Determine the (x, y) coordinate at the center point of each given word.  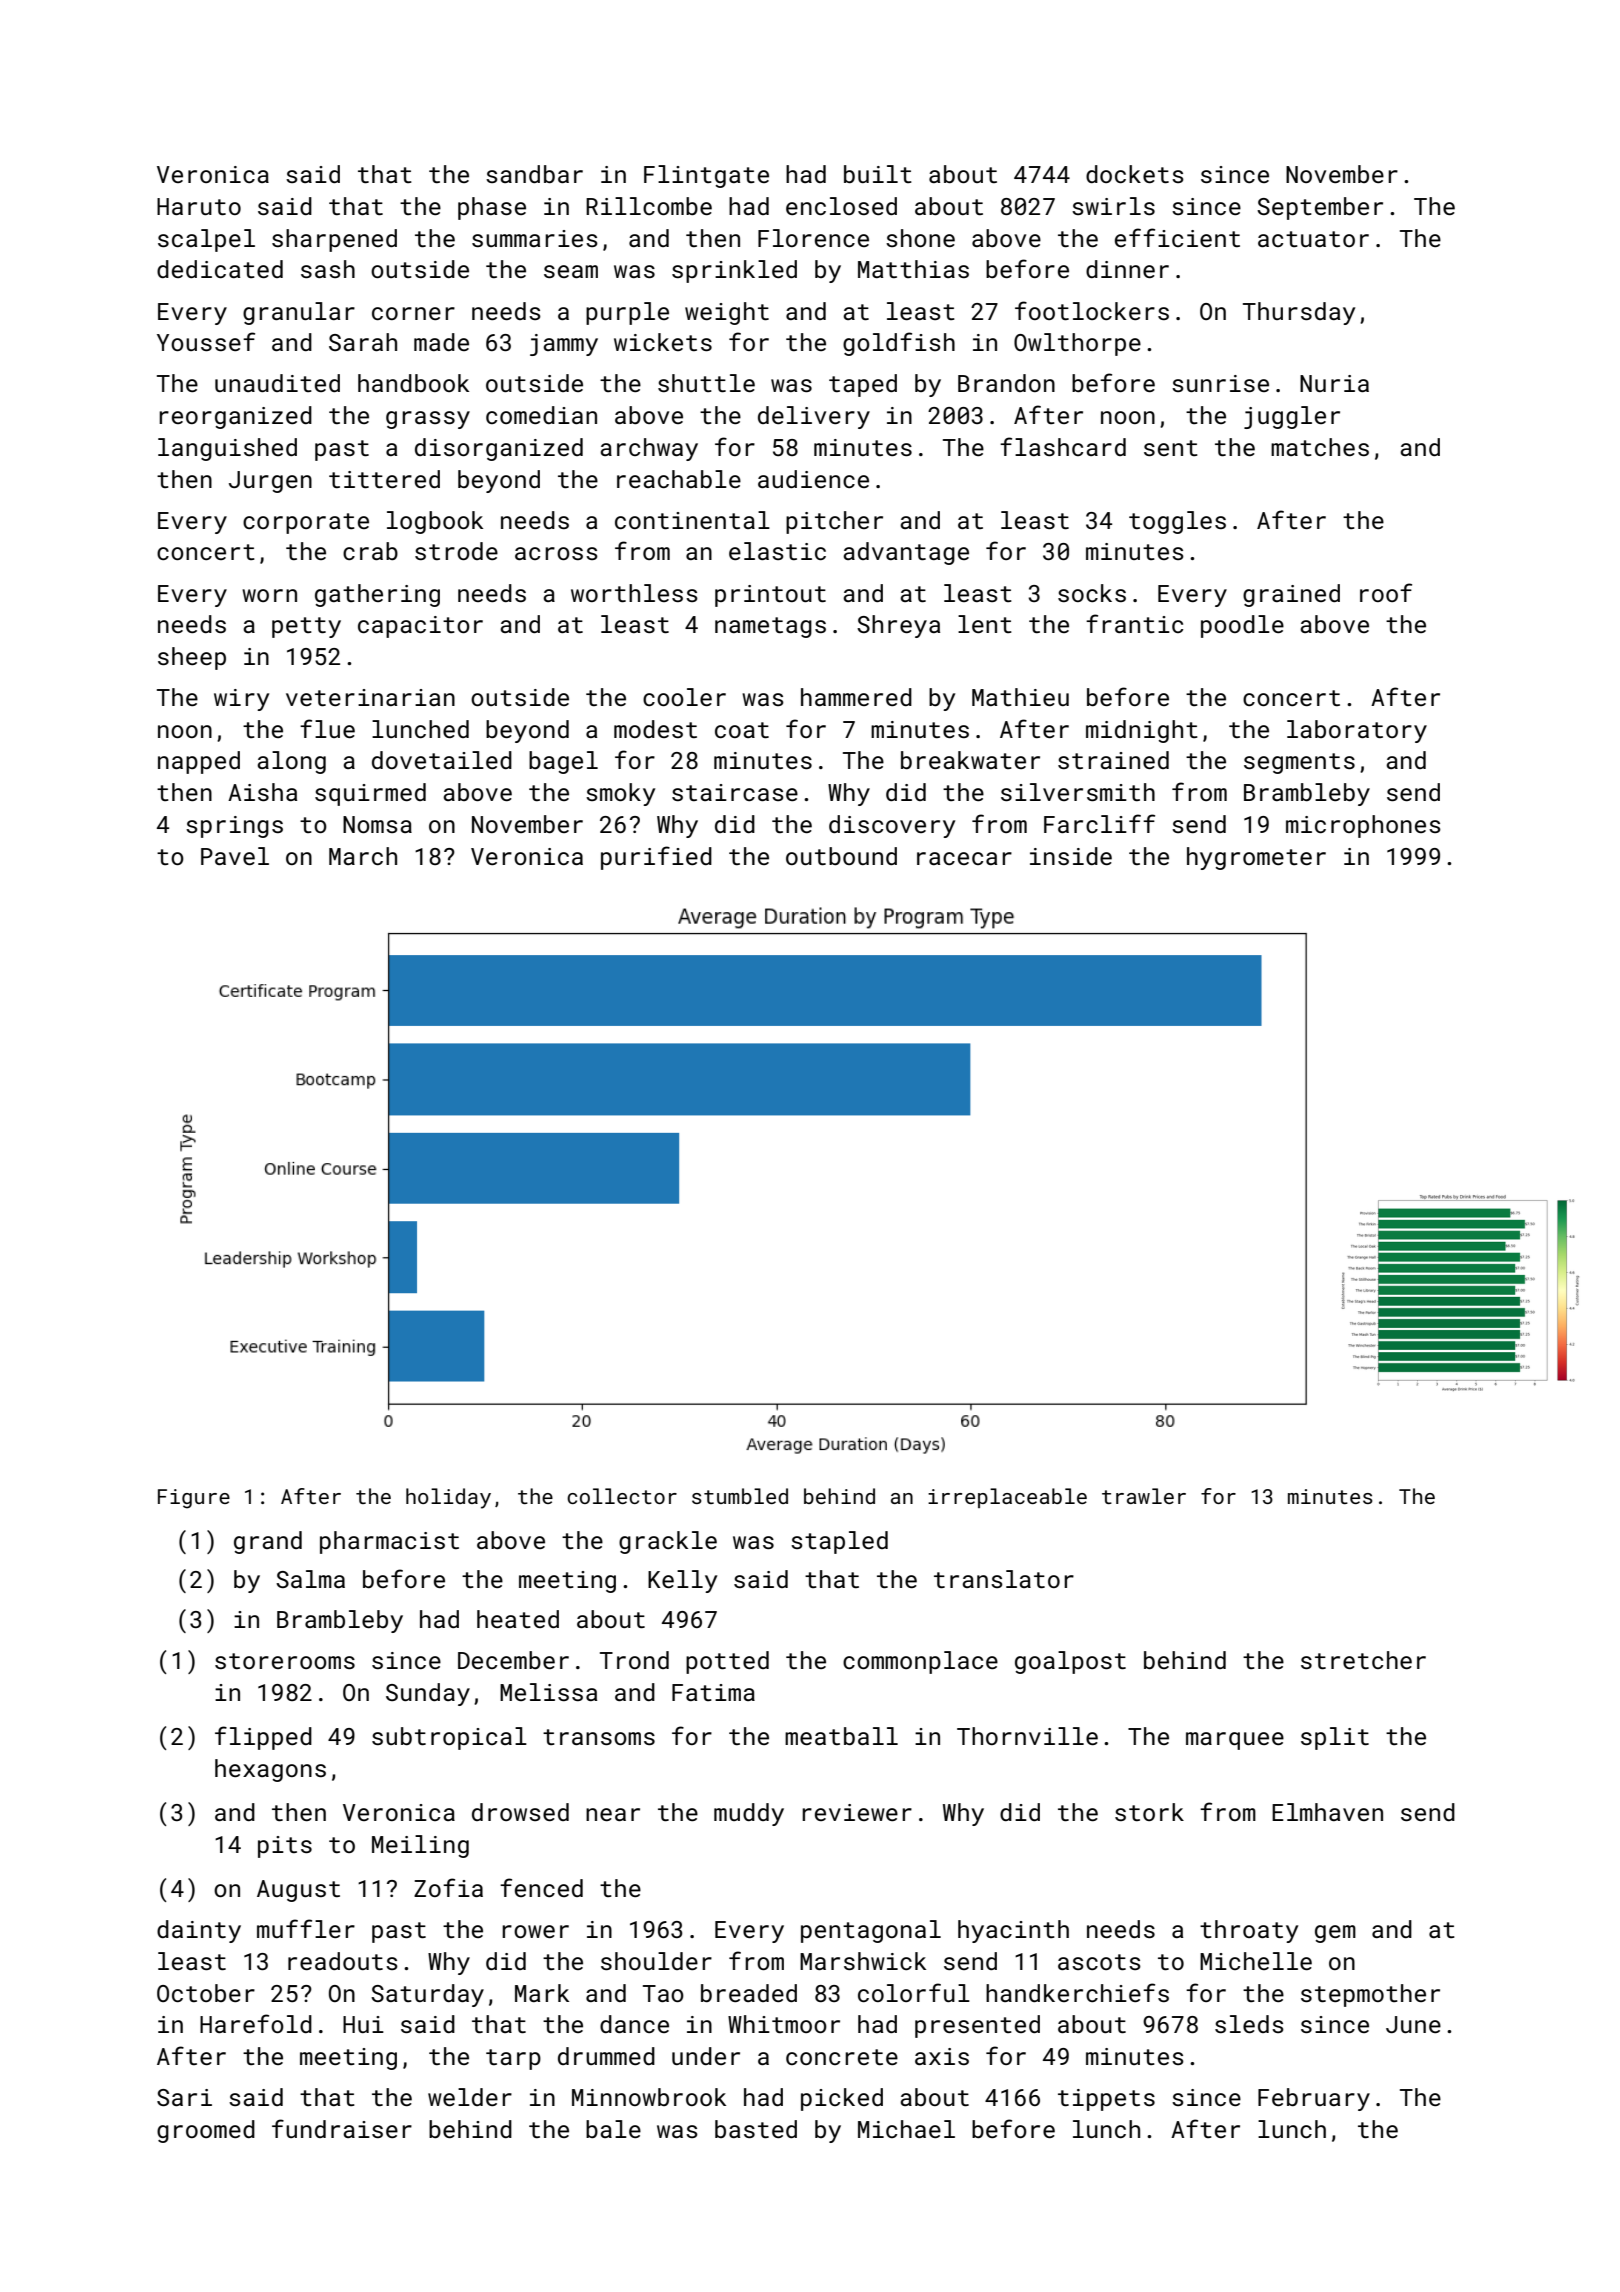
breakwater (970, 760)
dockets (1135, 174)
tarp (513, 2059)
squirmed (370, 794)
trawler (1144, 1496)
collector (622, 1496)
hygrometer (1256, 858)
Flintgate (706, 176)
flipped (263, 1738)
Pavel (235, 856)
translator (1004, 1579)
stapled (839, 1542)
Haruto (199, 206)
